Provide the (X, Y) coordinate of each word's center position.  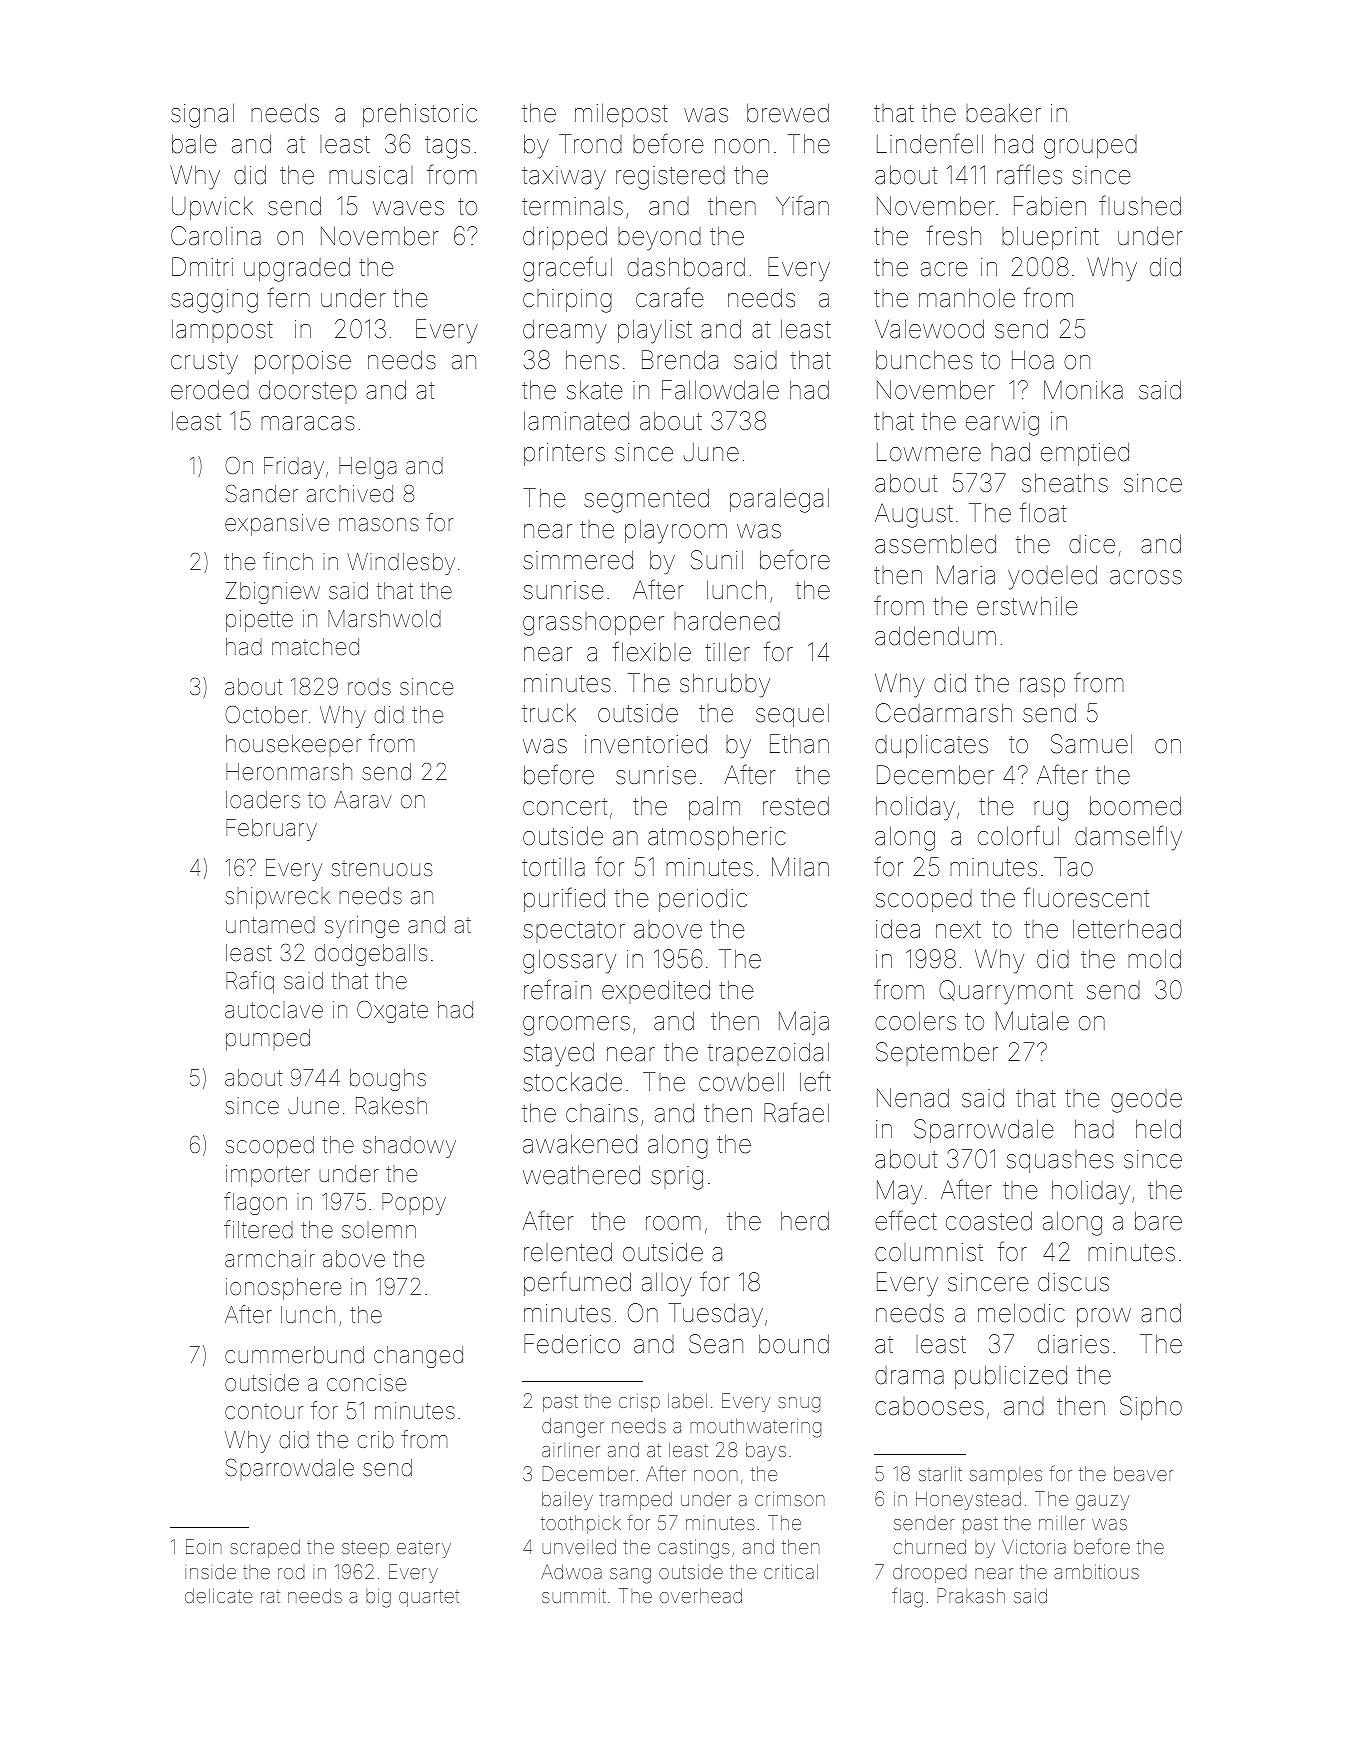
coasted (989, 1221)
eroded (210, 390)
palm (714, 808)
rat (270, 1596)
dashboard (686, 267)
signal (202, 115)
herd (805, 1221)
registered (670, 178)
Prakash (971, 1595)
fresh (953, 235)
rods (369, 687)
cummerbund (294, 1354)
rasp (1042, 687)
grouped (1090, 147)
